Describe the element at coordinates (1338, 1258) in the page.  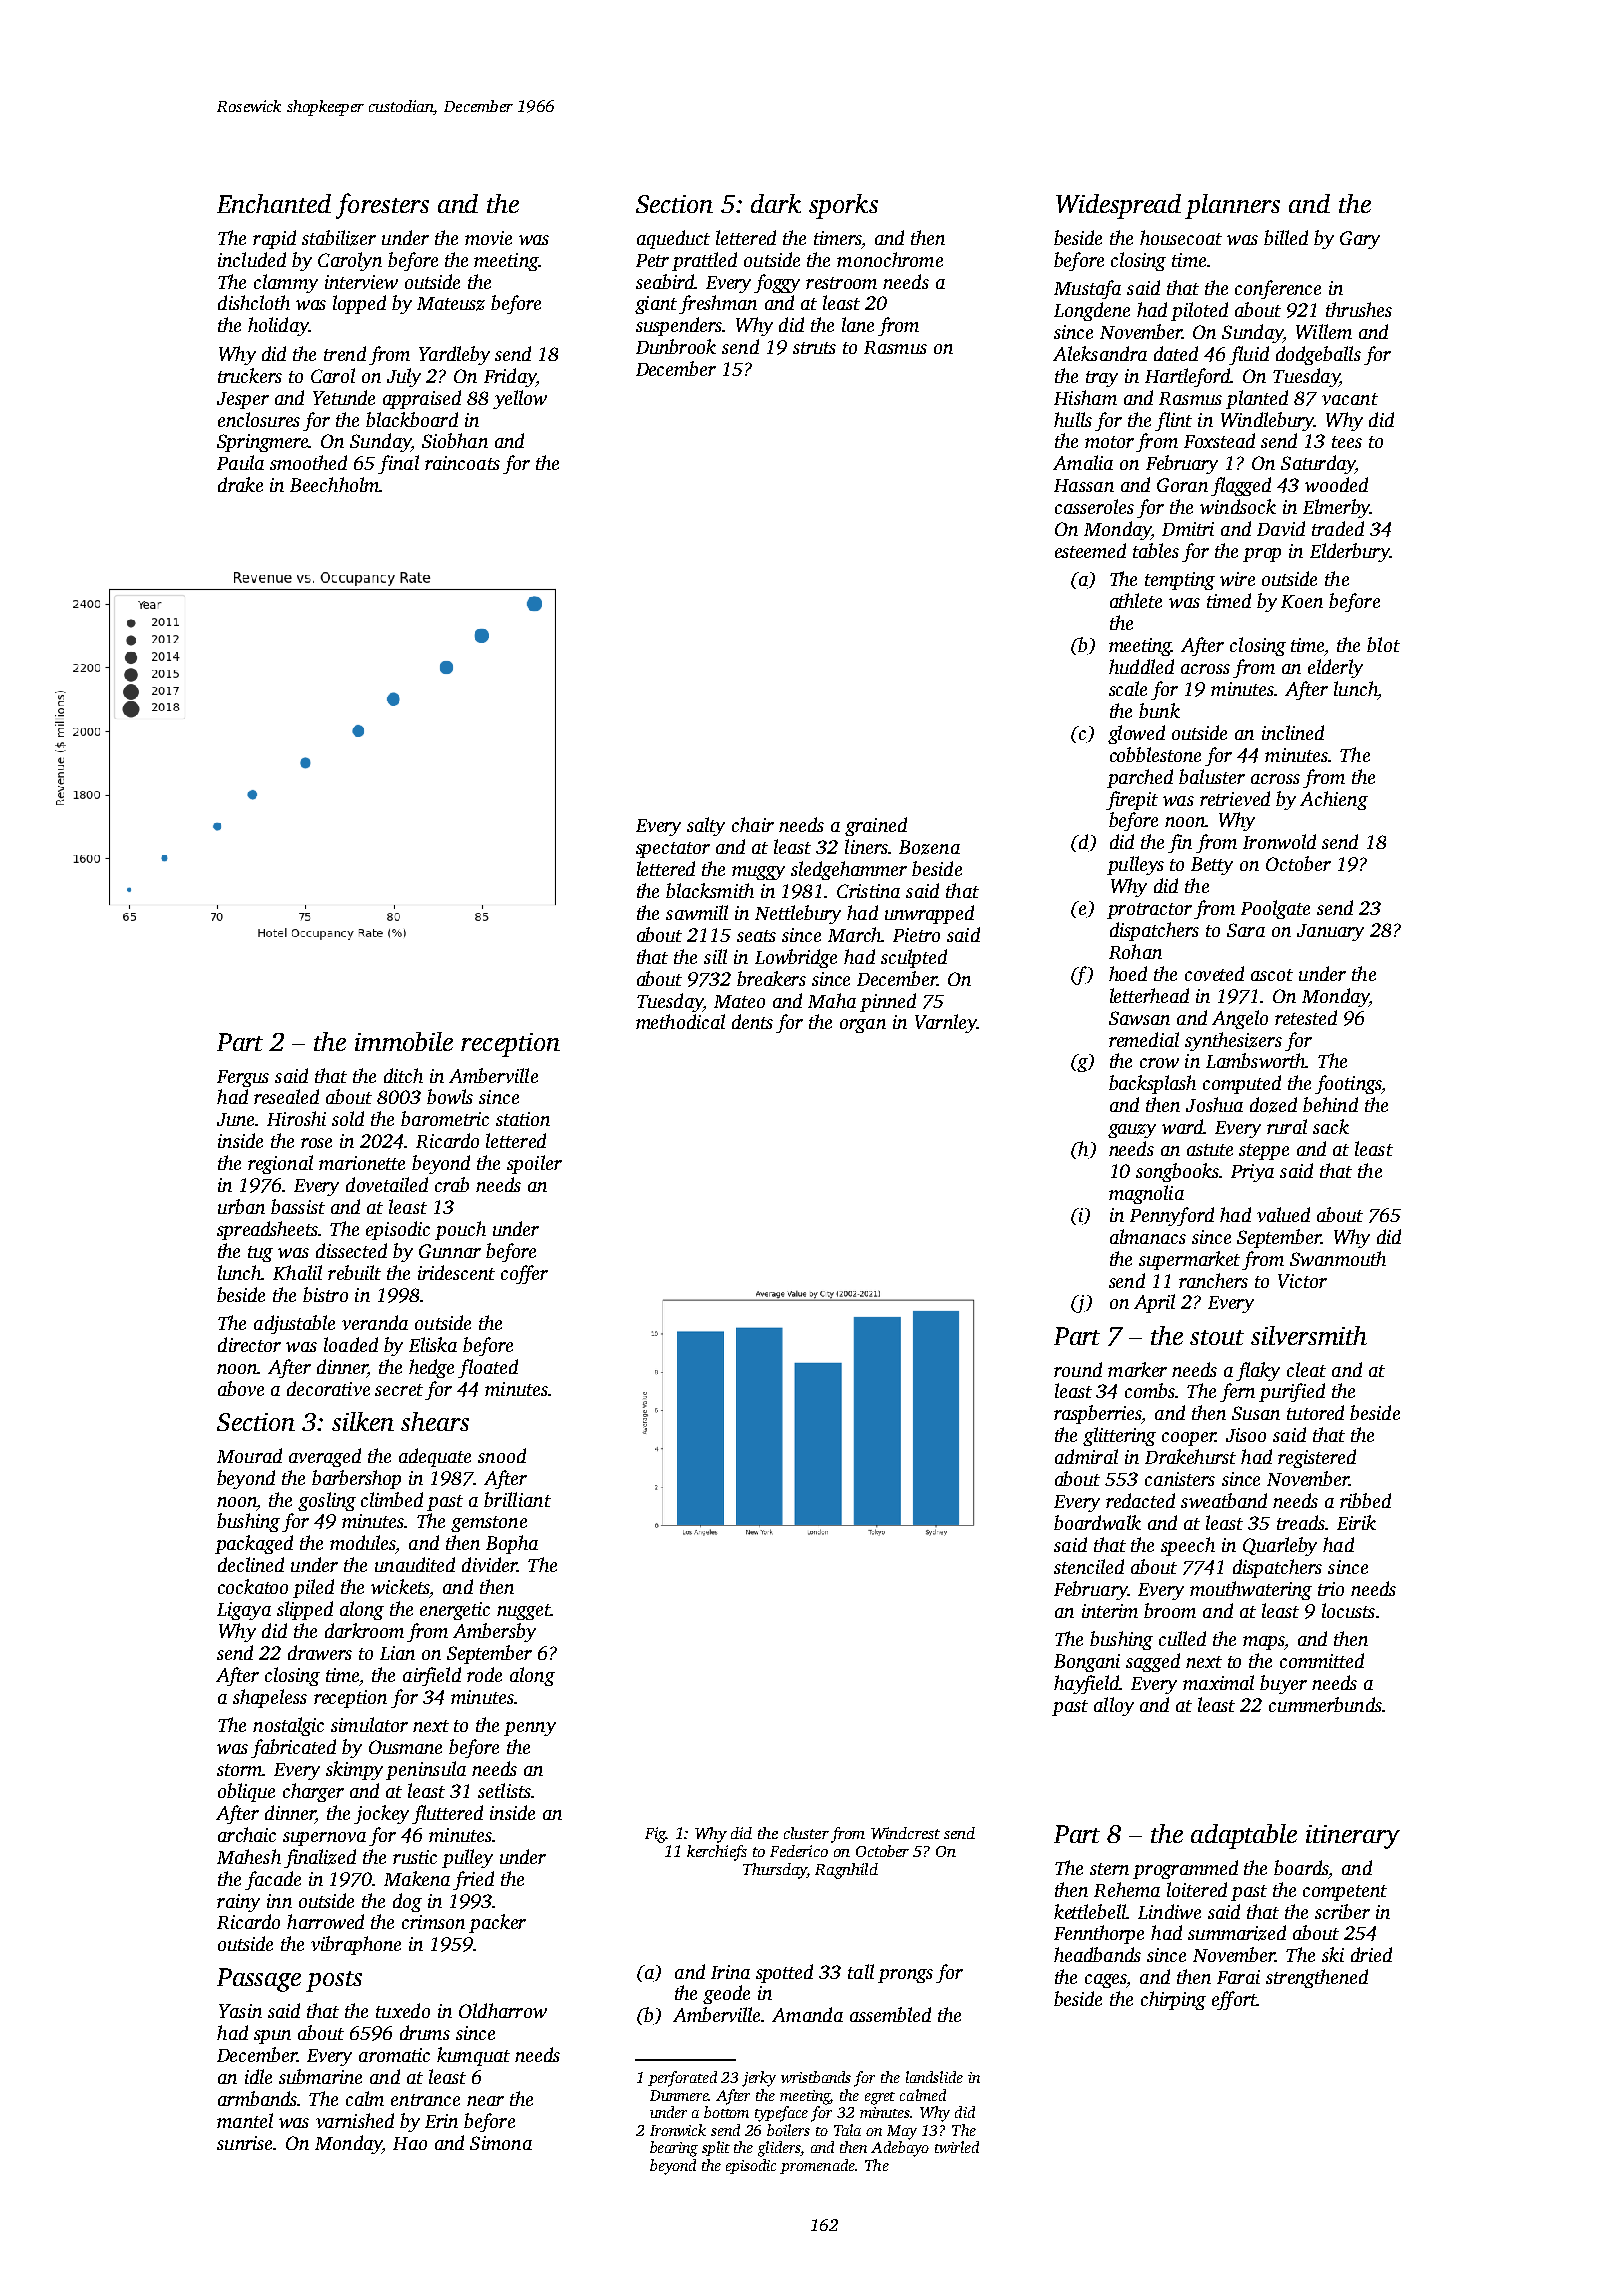
I see `Swanmouth` at that location.
